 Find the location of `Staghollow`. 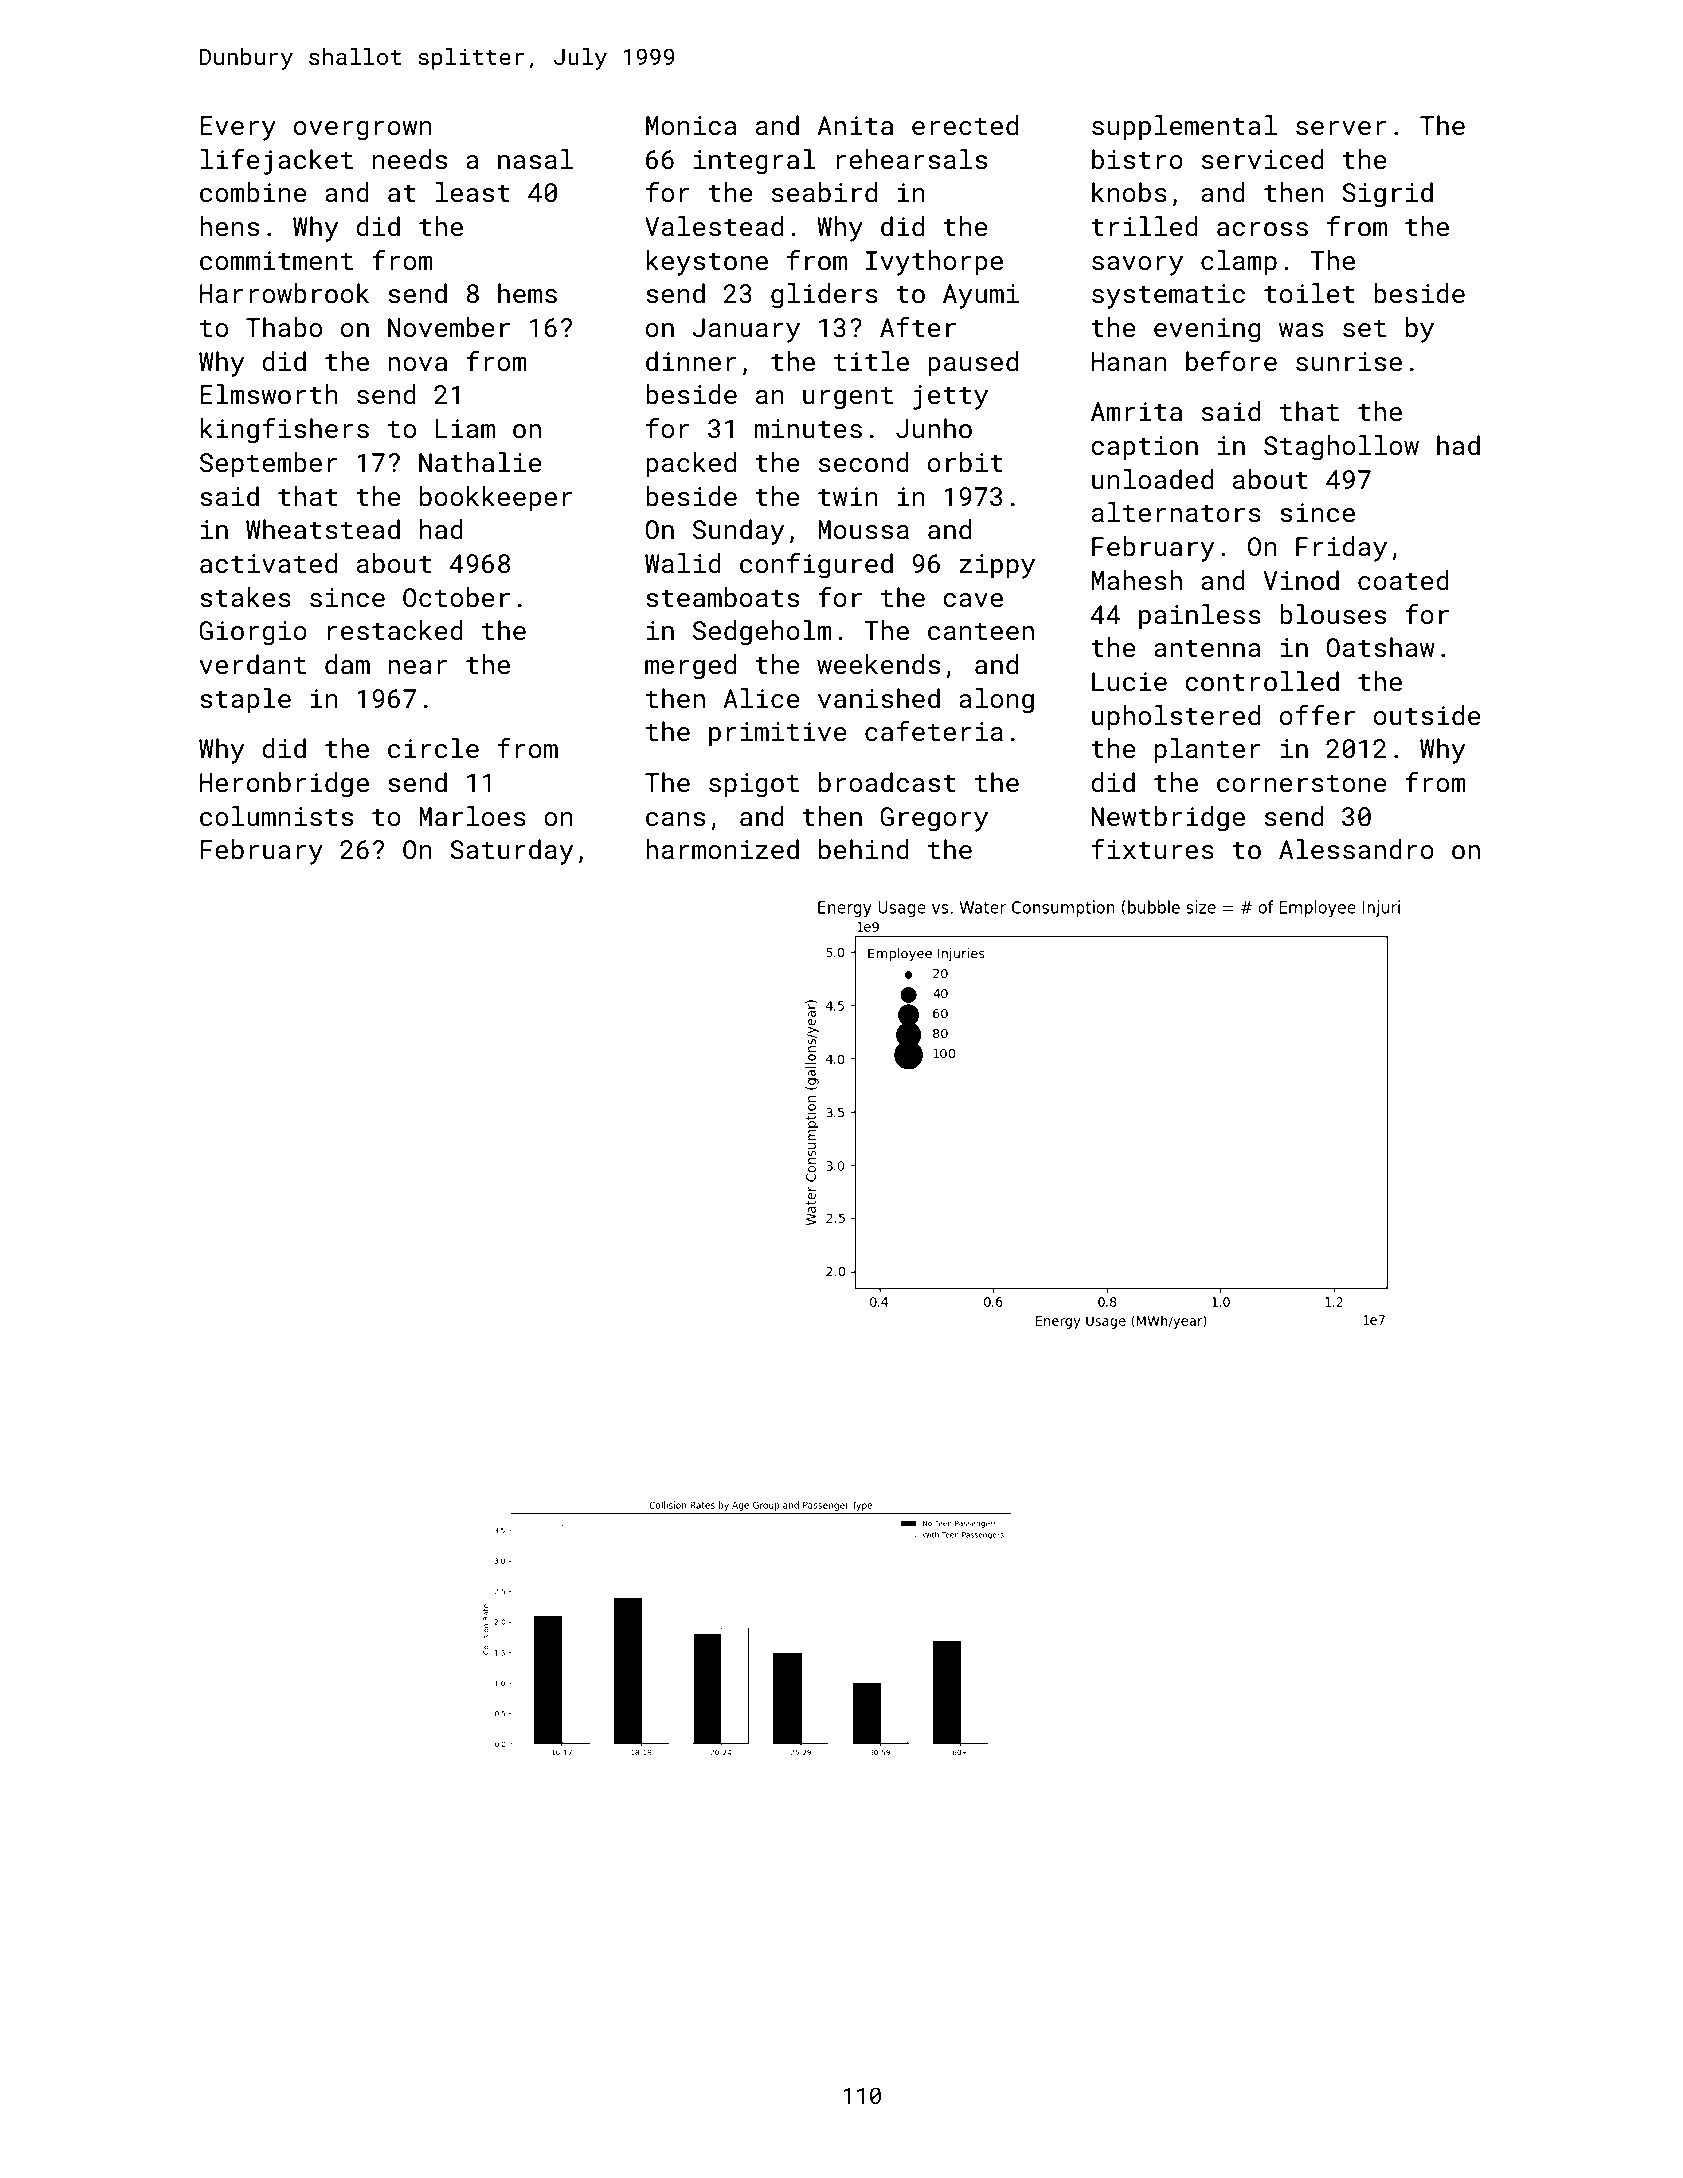

Staghollow is located at coordinates (1341, 448).
